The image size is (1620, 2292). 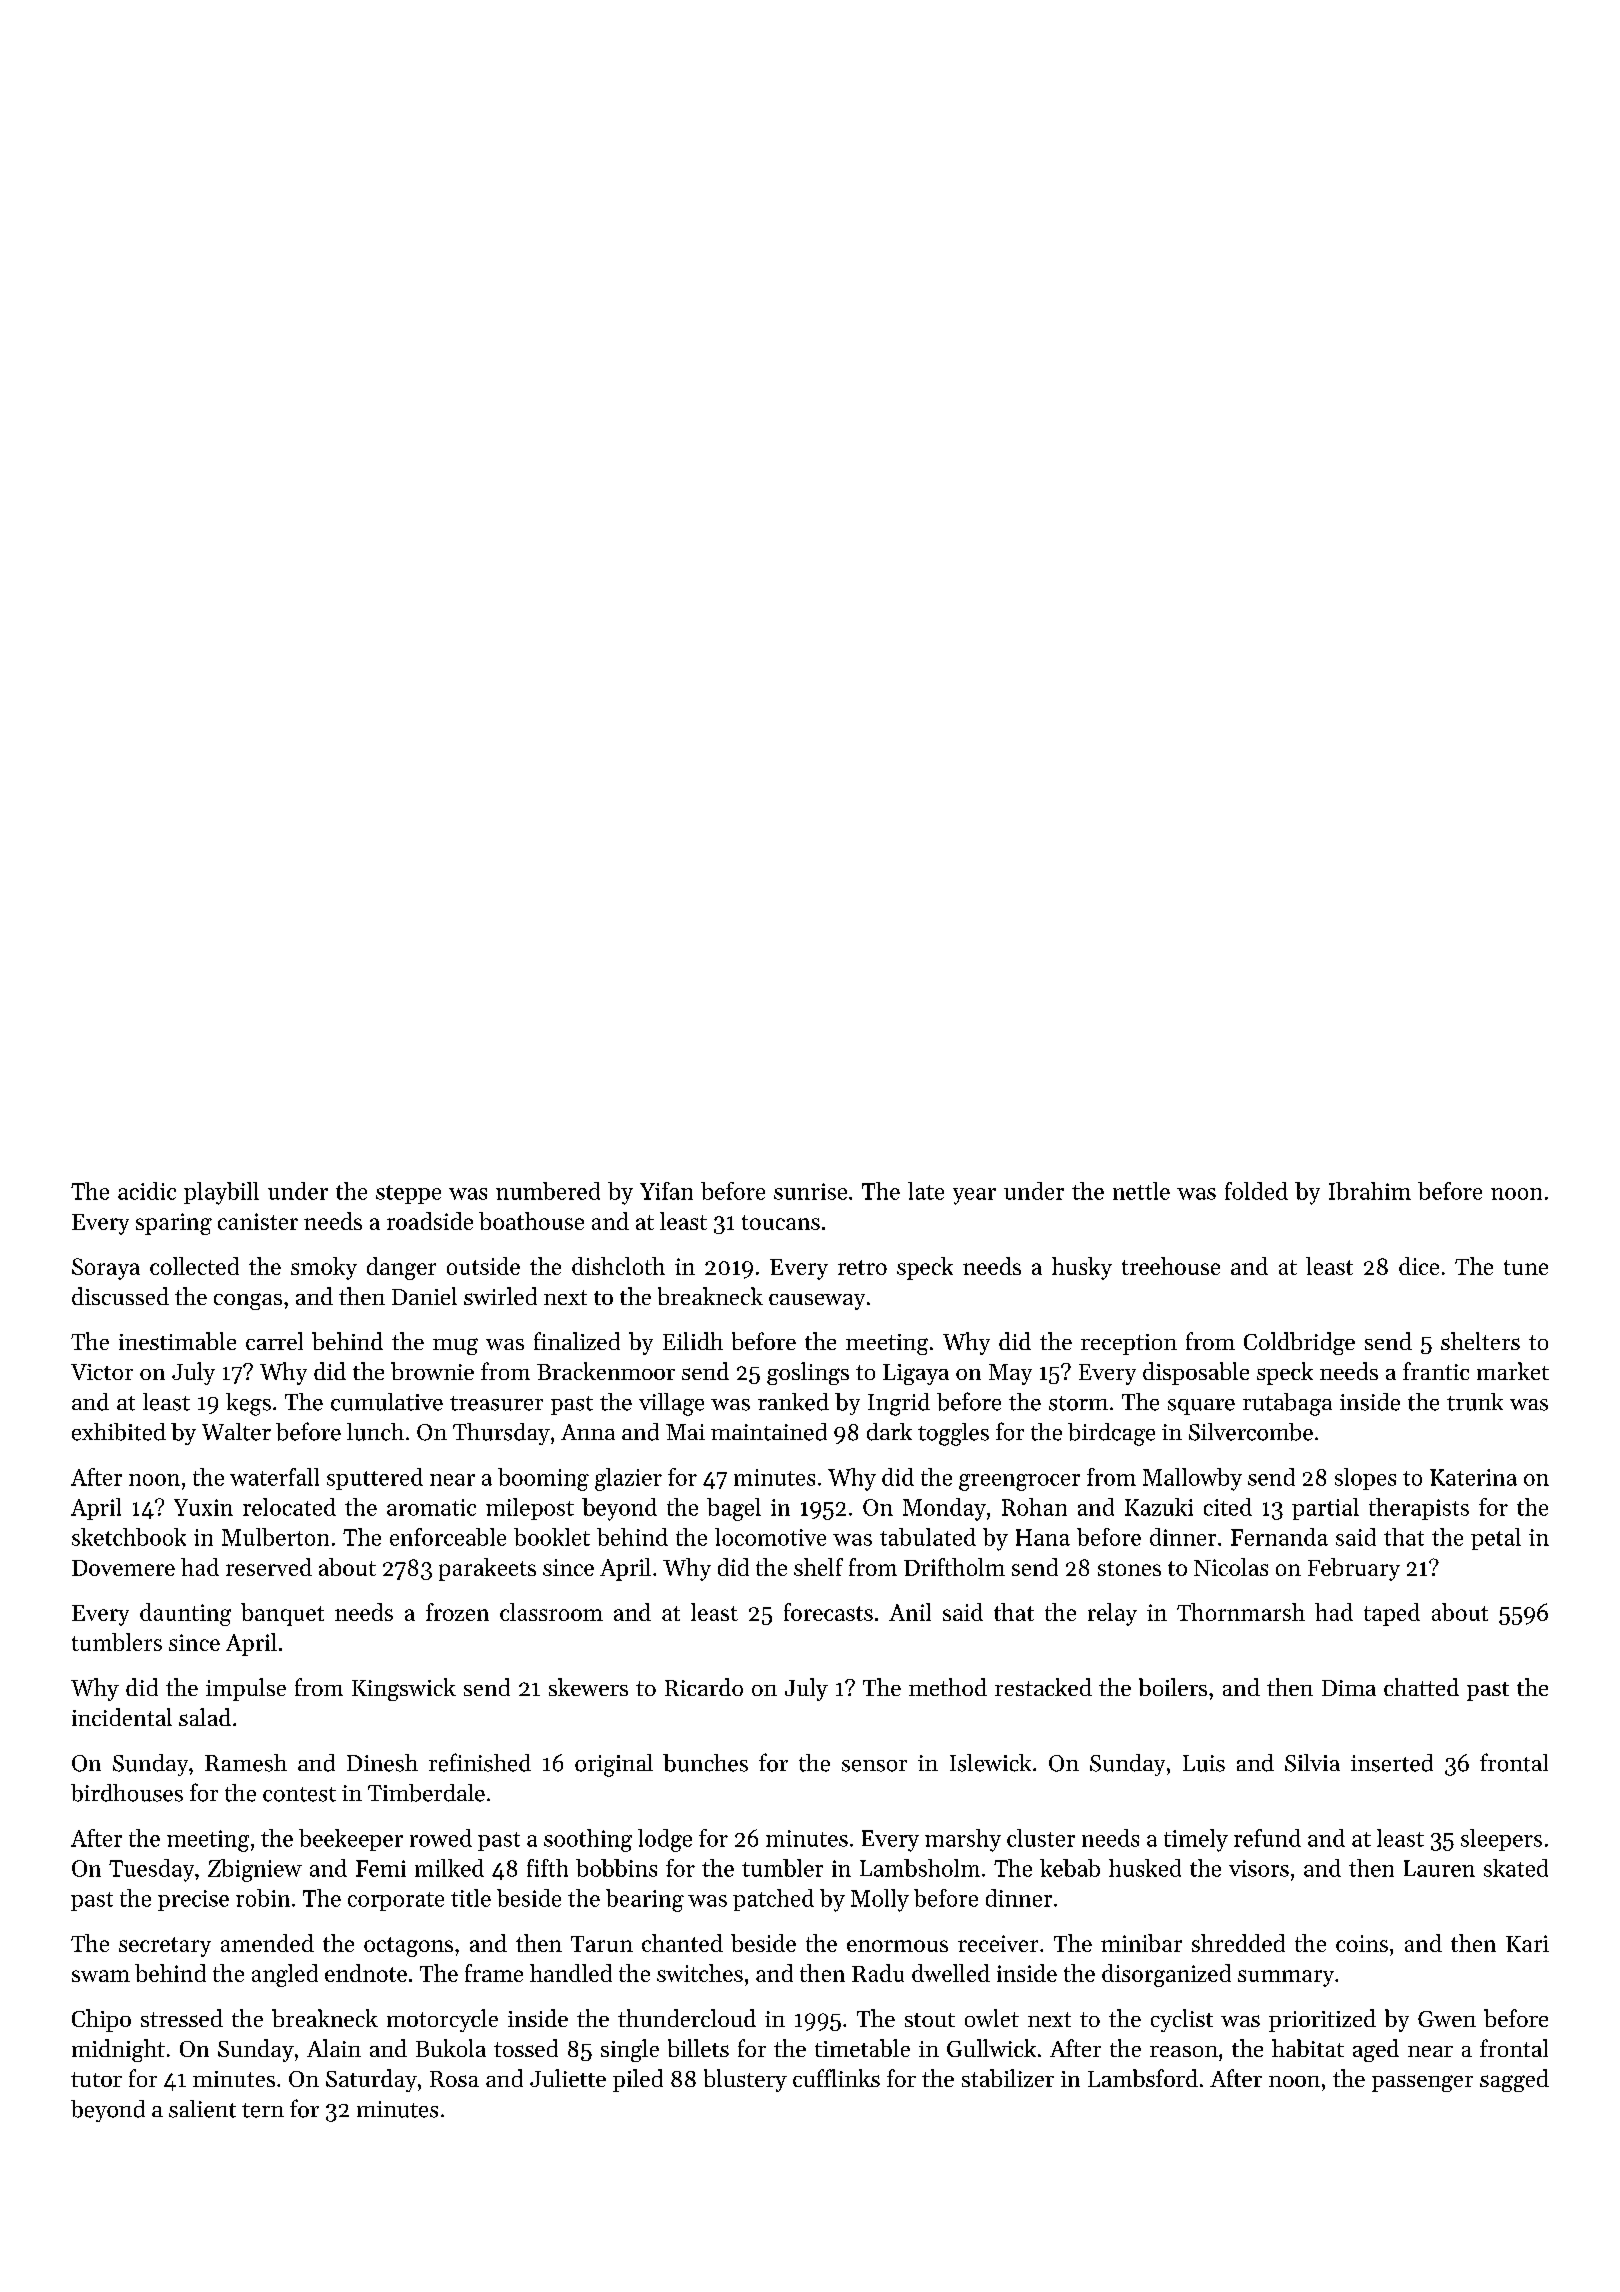 I want to click on milked, so click(x=449, y=1868).
